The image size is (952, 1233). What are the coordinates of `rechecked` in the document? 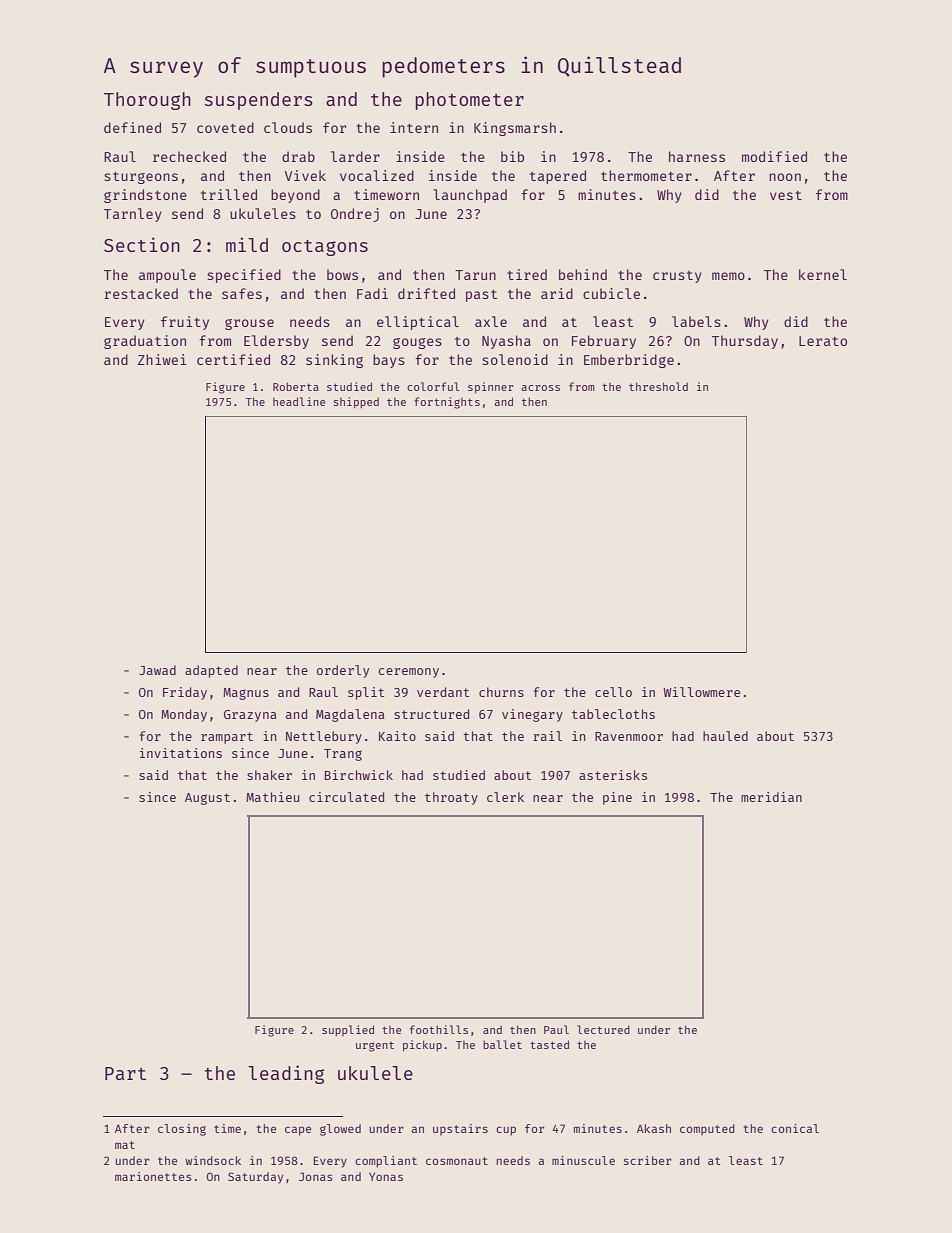 It's located at (189, 156).
